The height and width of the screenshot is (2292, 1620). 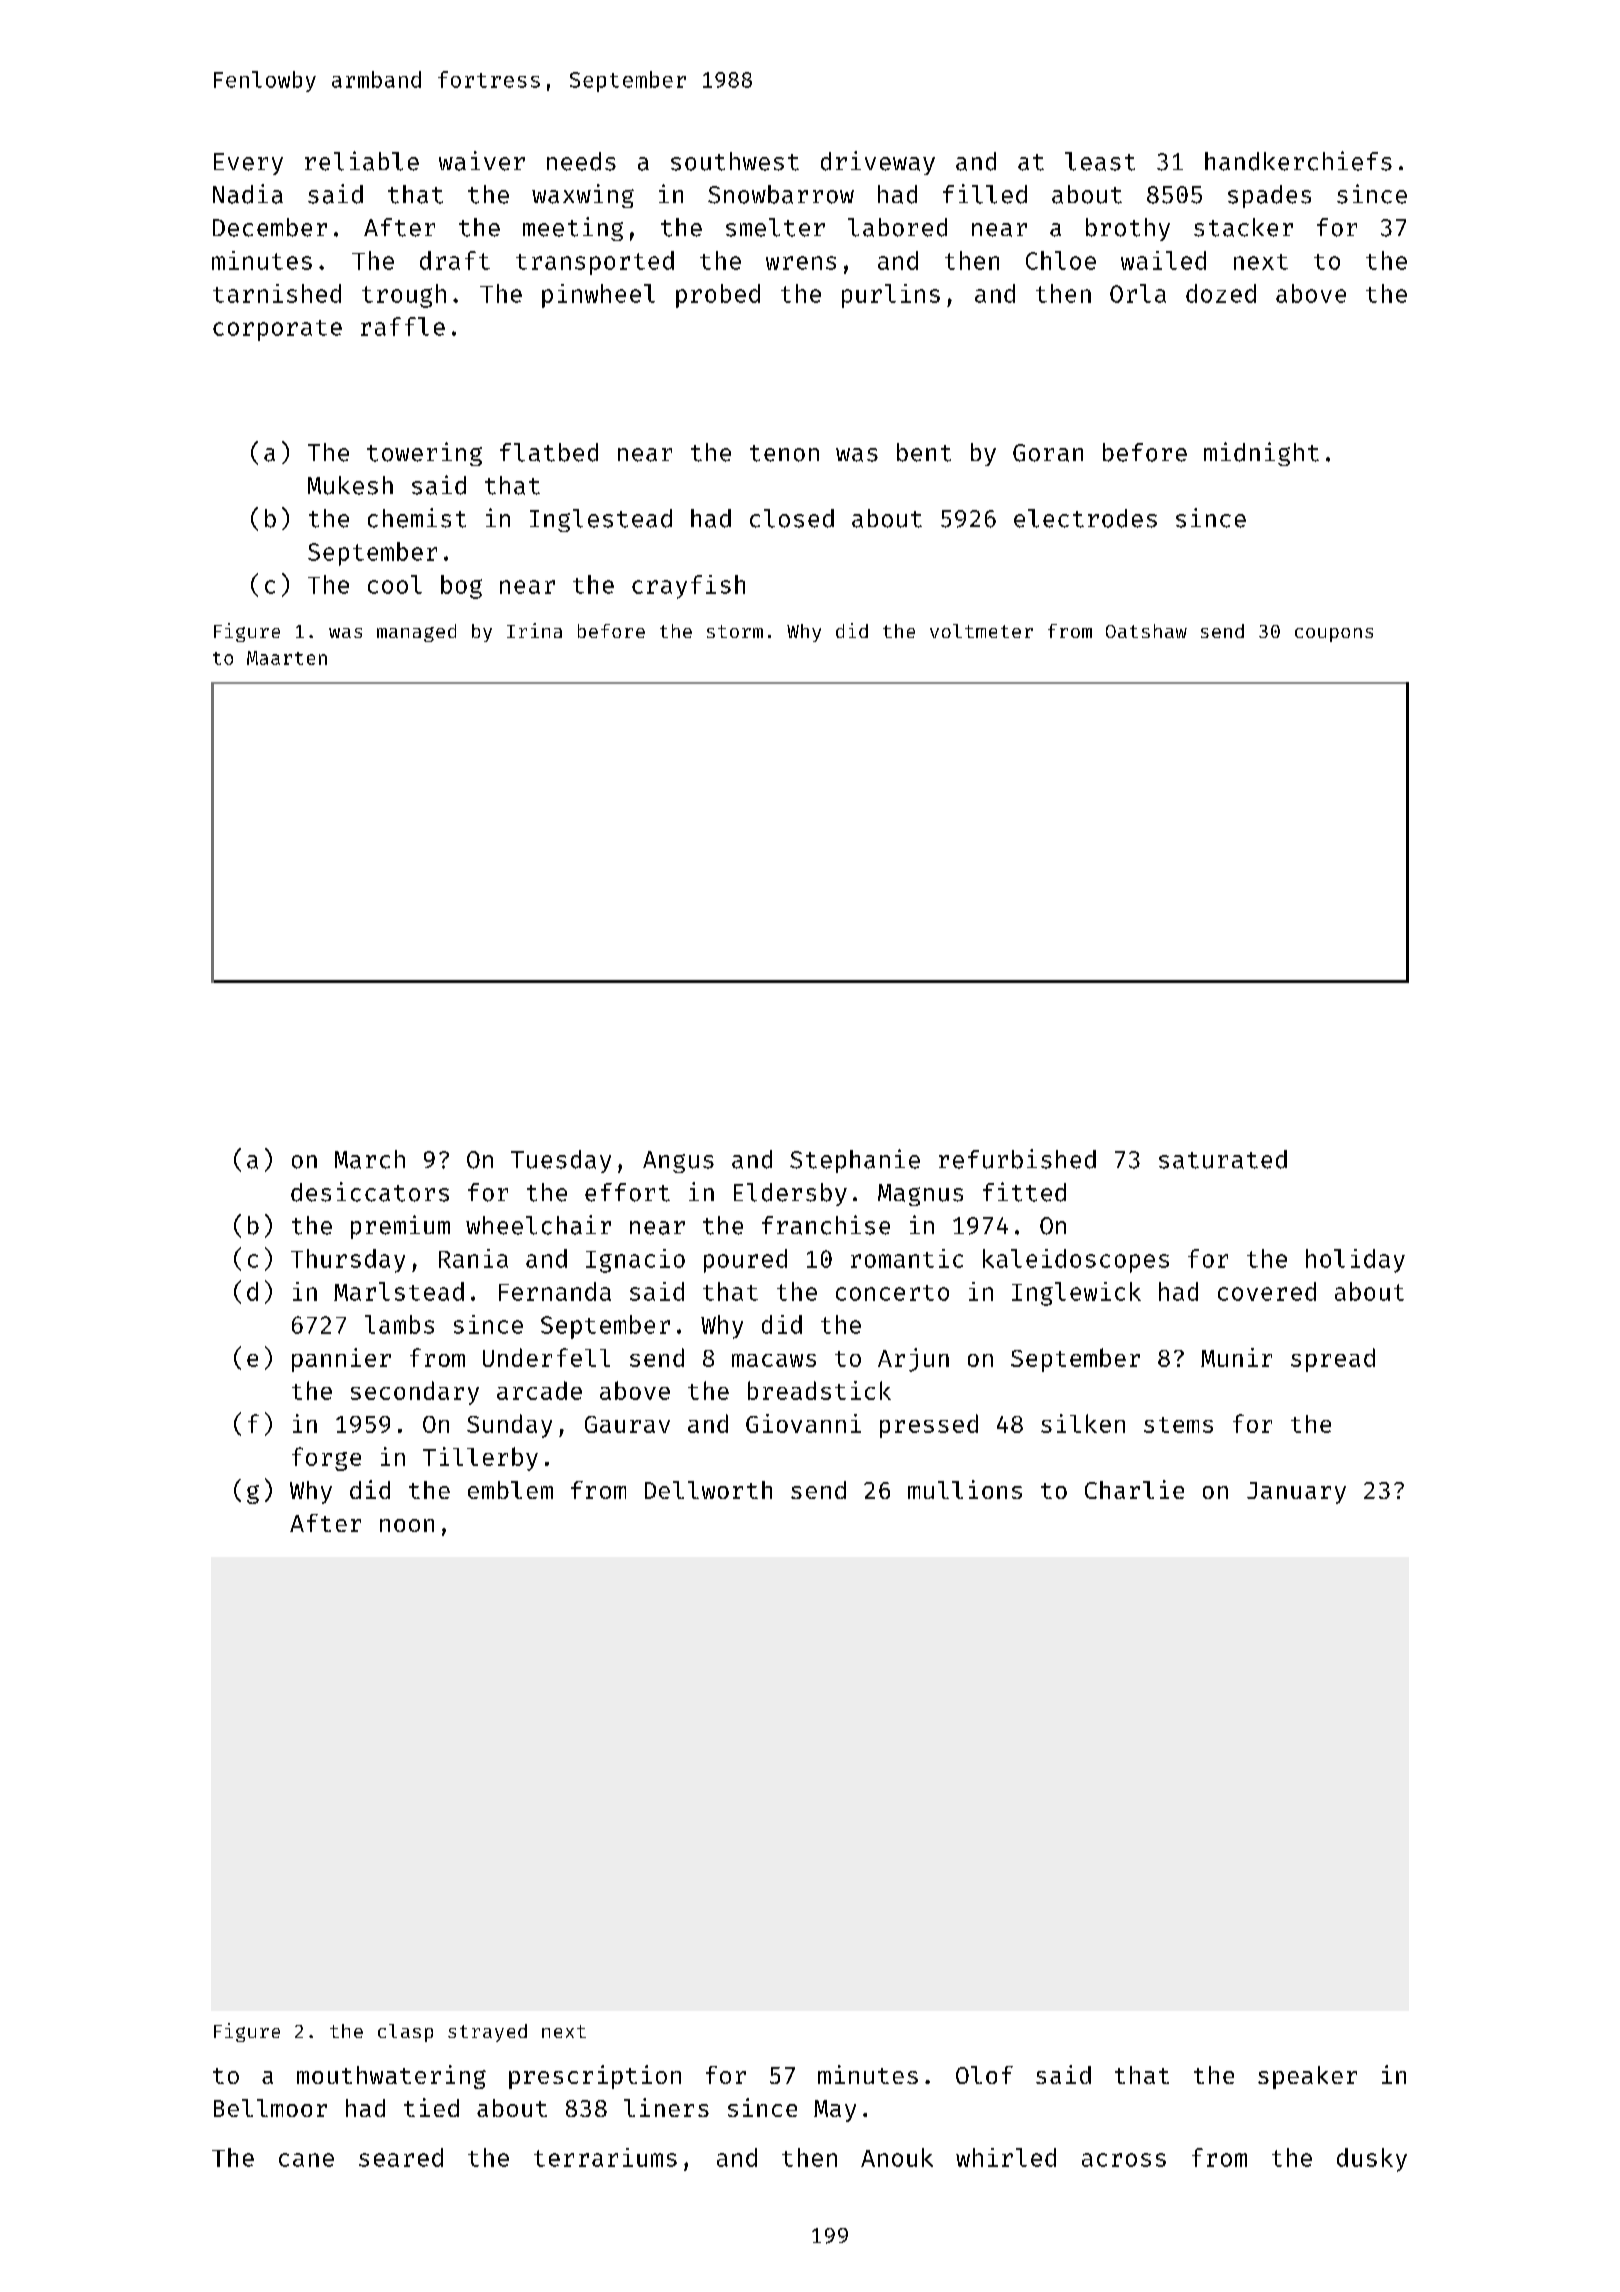 I want to click on draft, so click(x=455, y=260).
